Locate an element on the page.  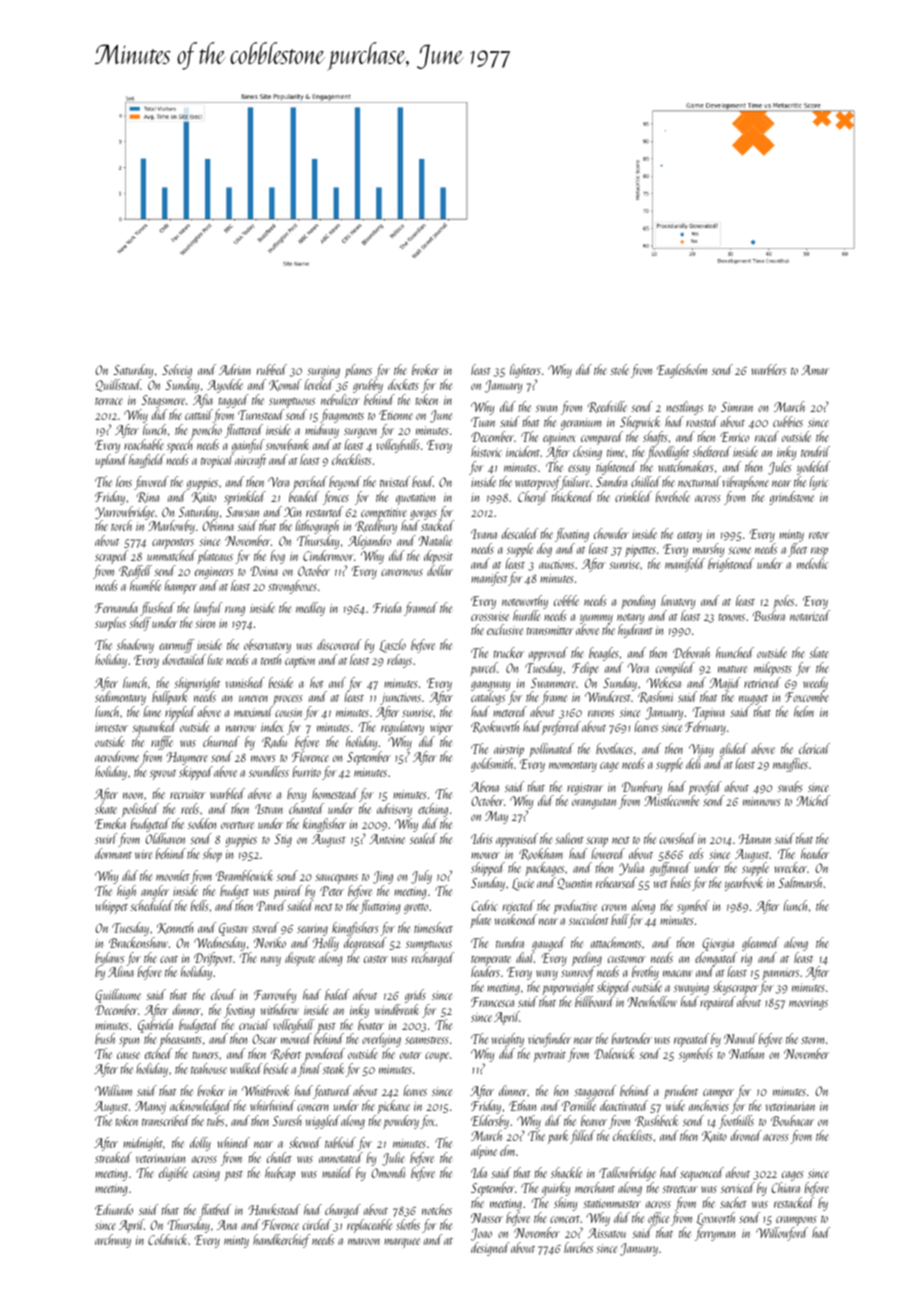
regulatory is located at coordinates (402, 728).
